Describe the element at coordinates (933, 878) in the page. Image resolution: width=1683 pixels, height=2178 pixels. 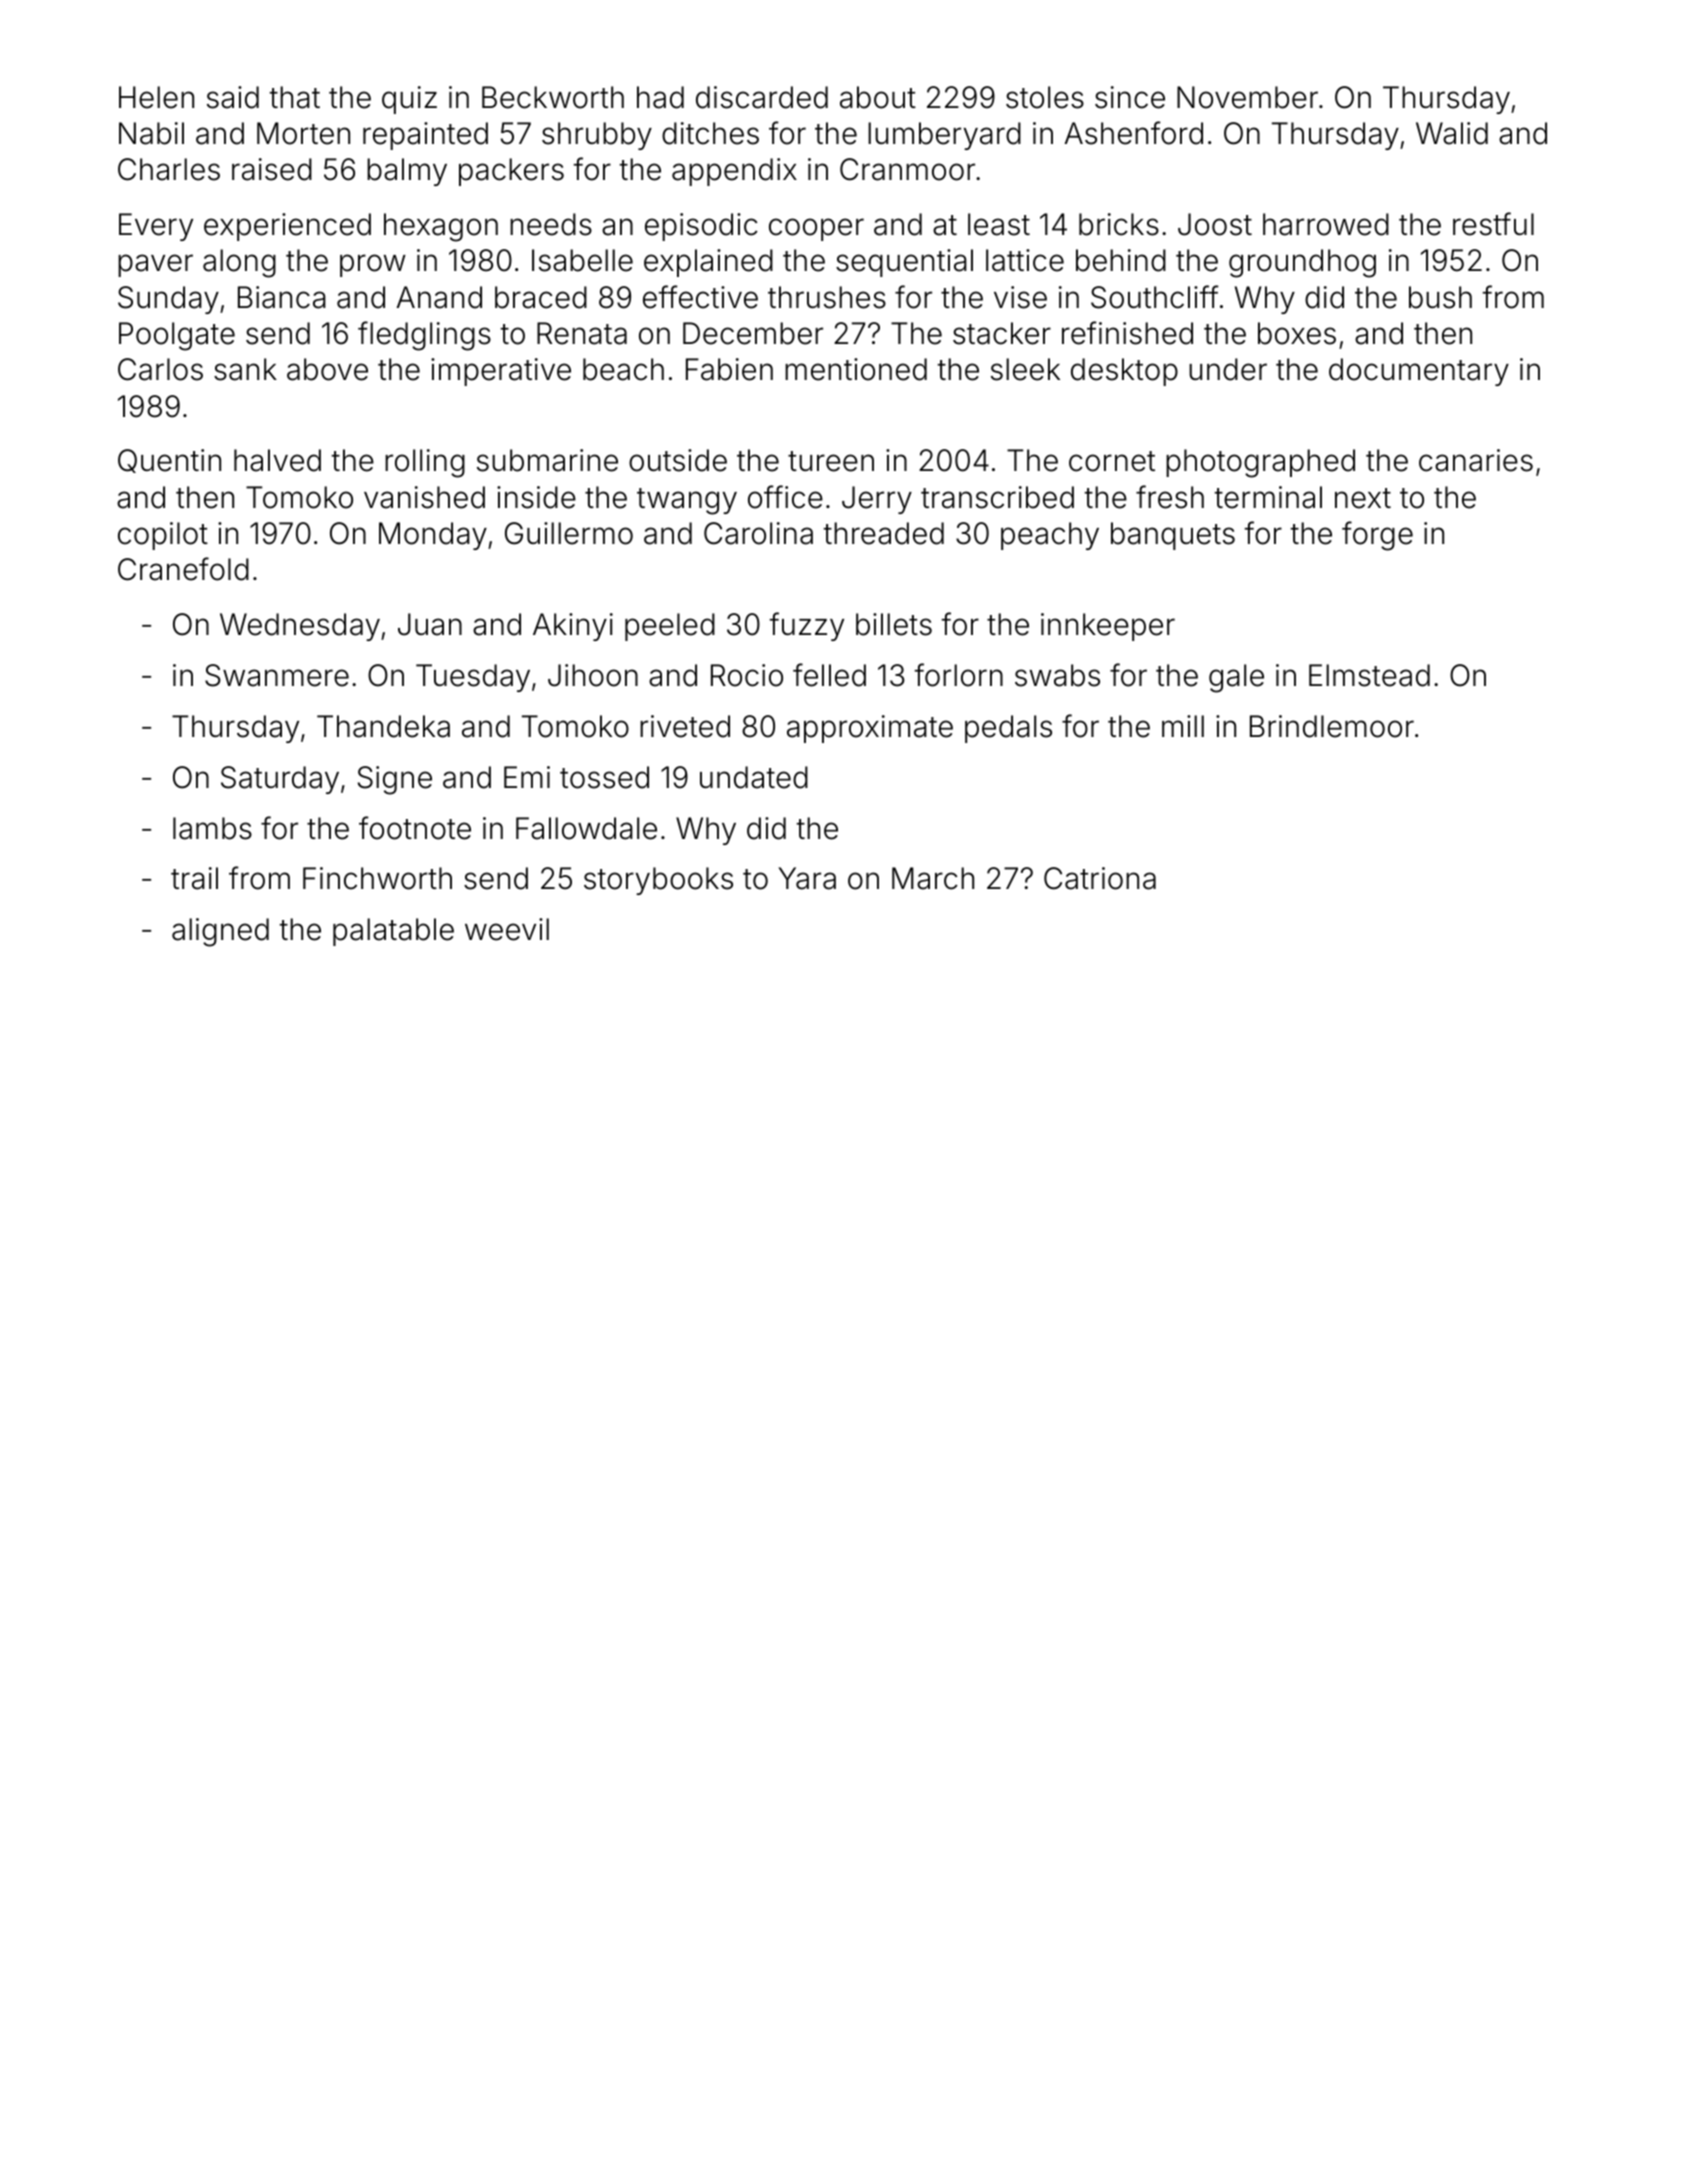
I see `March` at that location.
